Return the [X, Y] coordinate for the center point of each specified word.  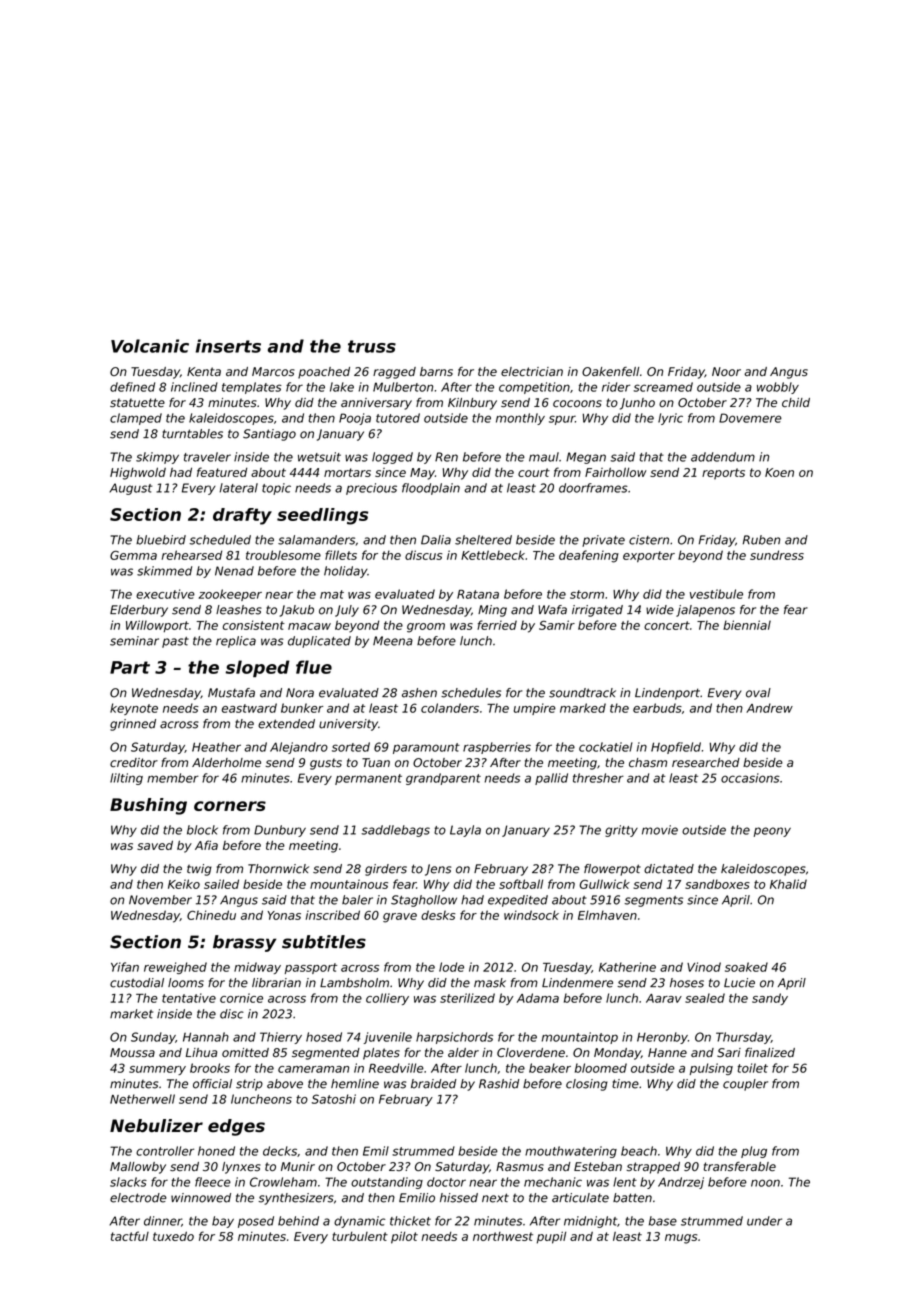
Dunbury [280, 831]
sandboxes [717, 884]
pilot [404, 1237]
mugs [681, 1239]
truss [372, 346]
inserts [228, 346]
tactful [130, 1236]
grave [400, 918]
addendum [723, 457]
